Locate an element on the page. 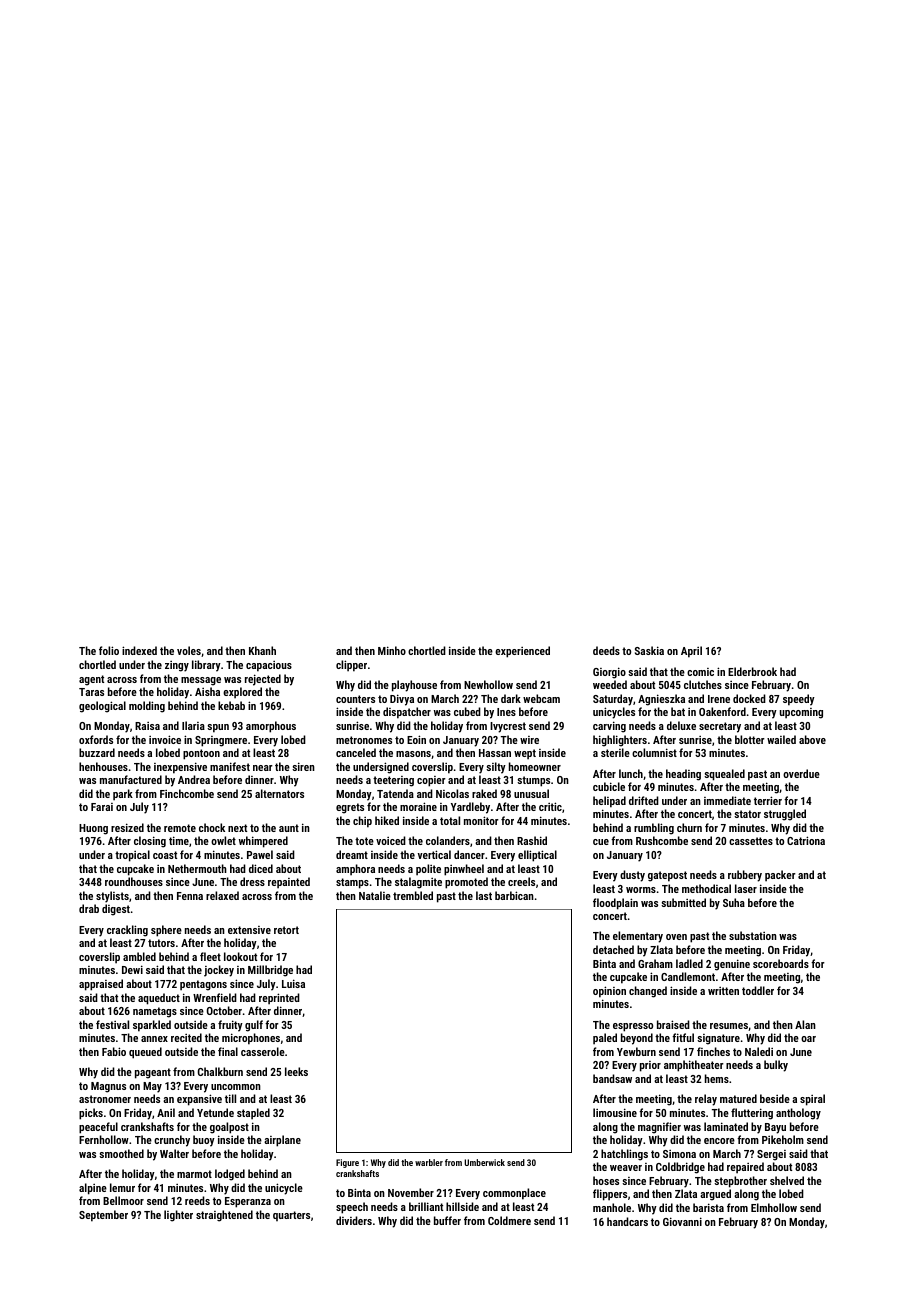  voles is located at coordinates (189, 650).
